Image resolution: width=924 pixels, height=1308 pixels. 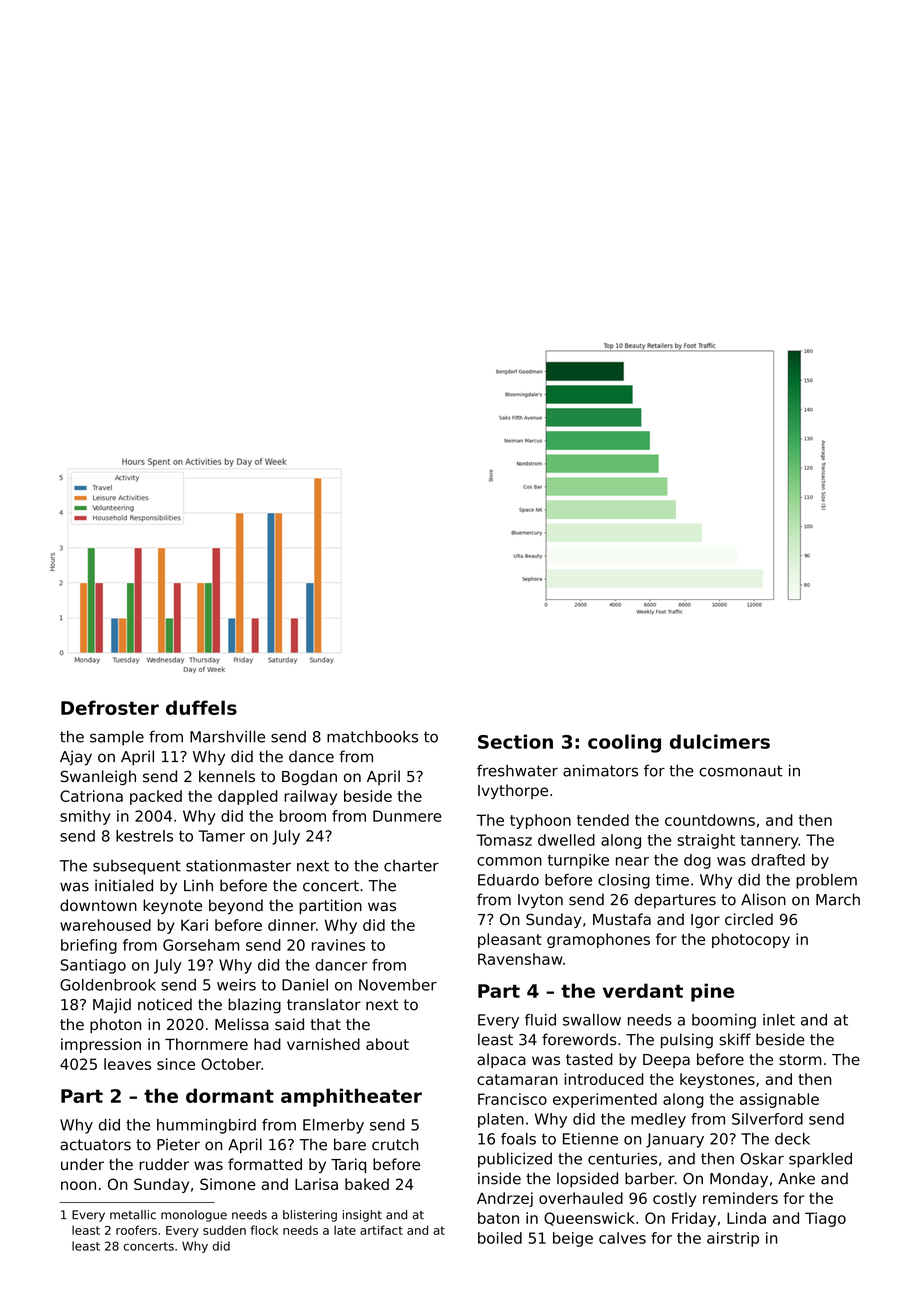 I want to click on Defroster, so click(x=110, y=707).
